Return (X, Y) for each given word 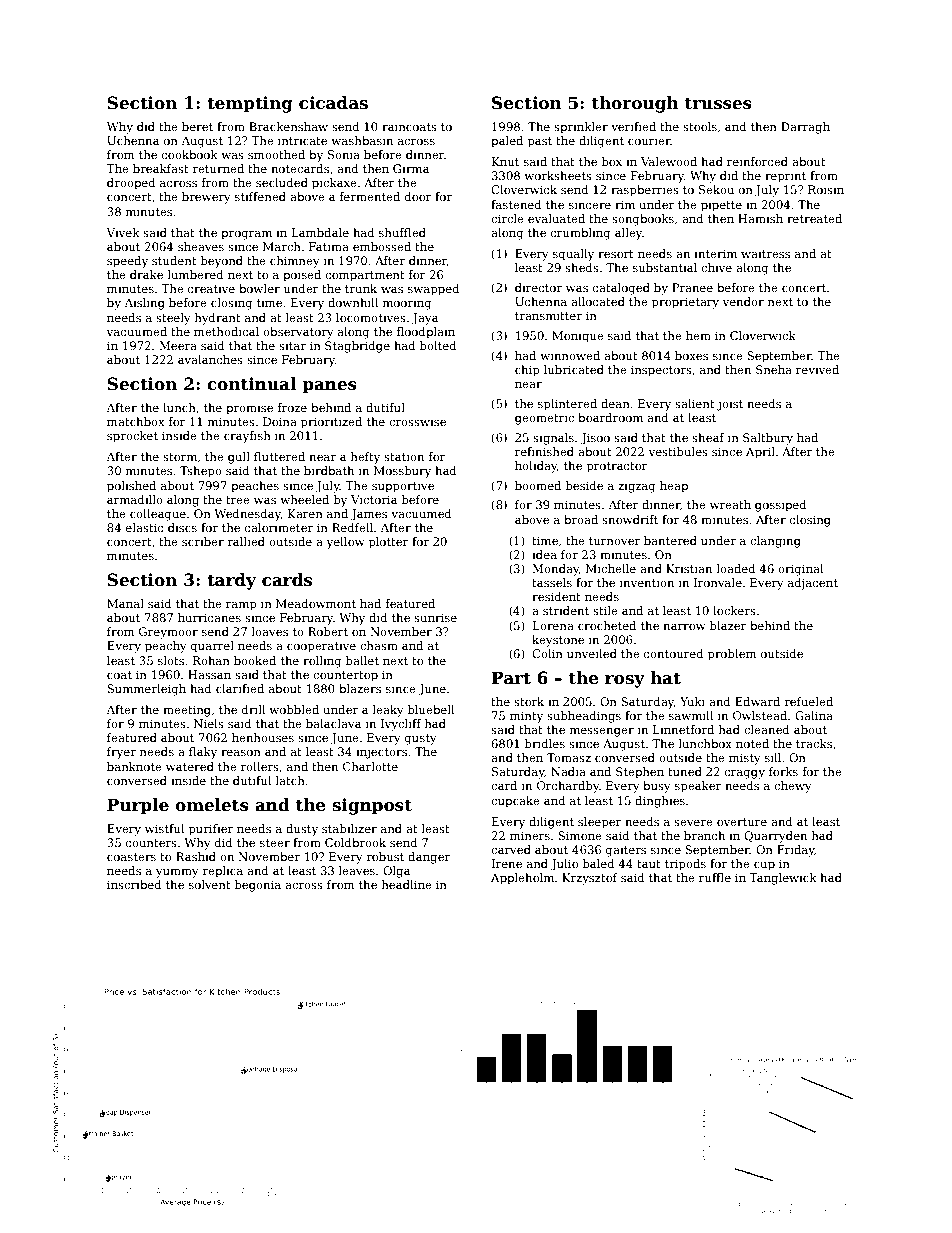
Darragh (805, 128)
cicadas (333, 103)
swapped (434, 290)
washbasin (362, 140)
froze (292, 407)
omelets (212, 805)
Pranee (692, 287)
